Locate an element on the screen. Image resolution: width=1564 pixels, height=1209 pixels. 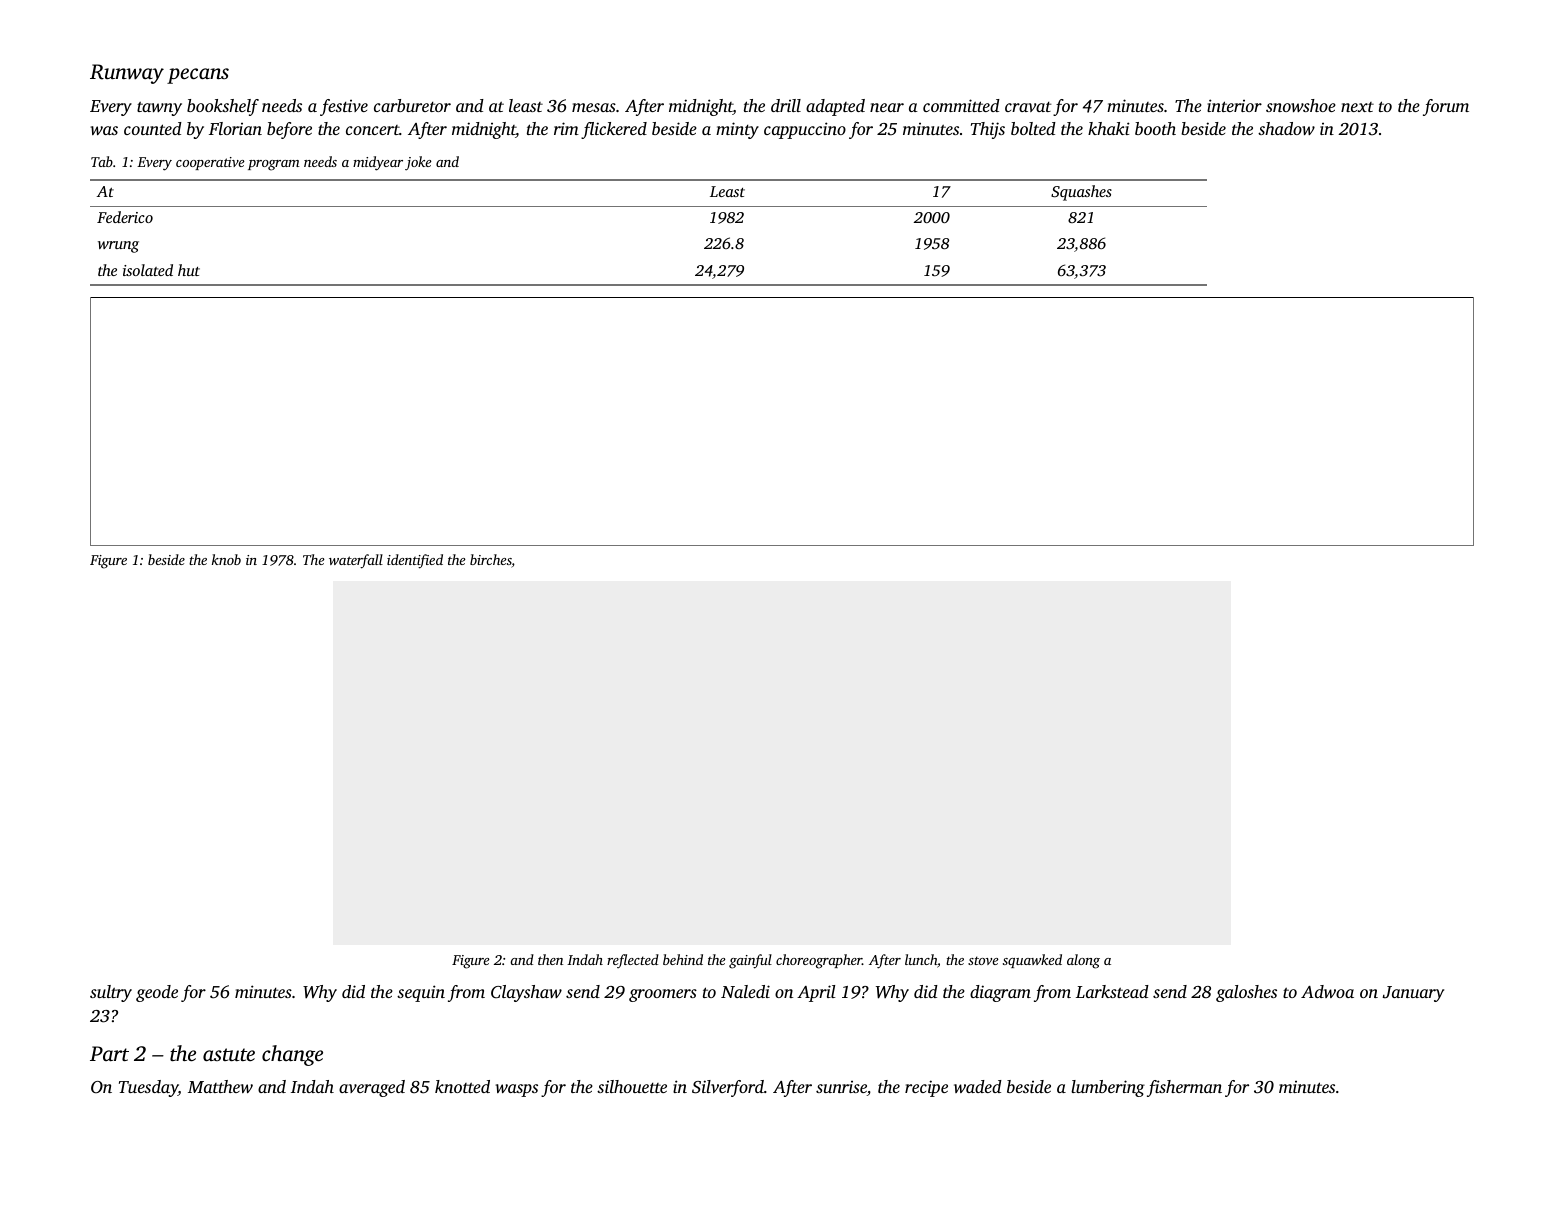
Squashes is located at coordinates (1081, 193).
